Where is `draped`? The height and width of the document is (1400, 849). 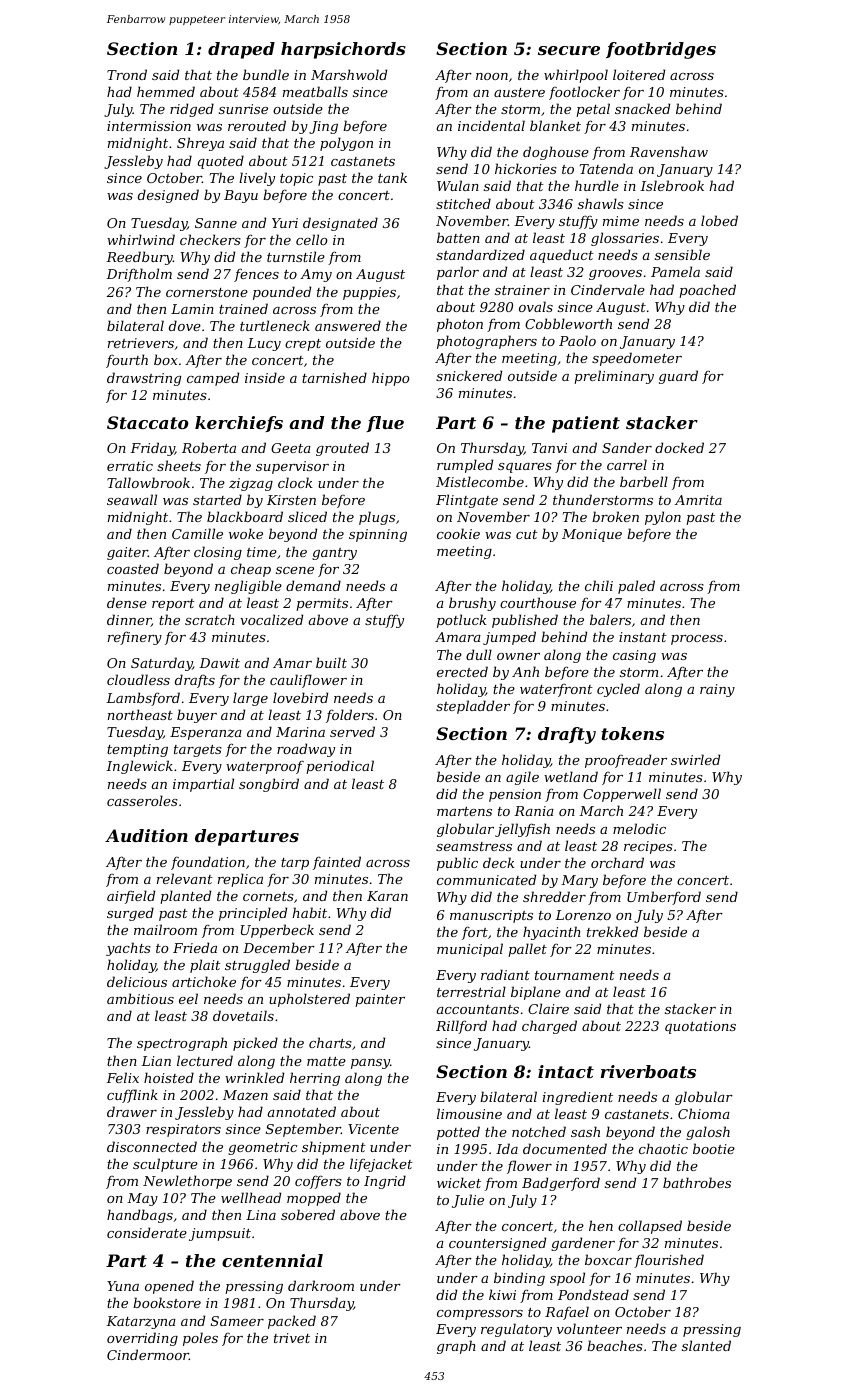 draped is located at coordinates (241, 50).
